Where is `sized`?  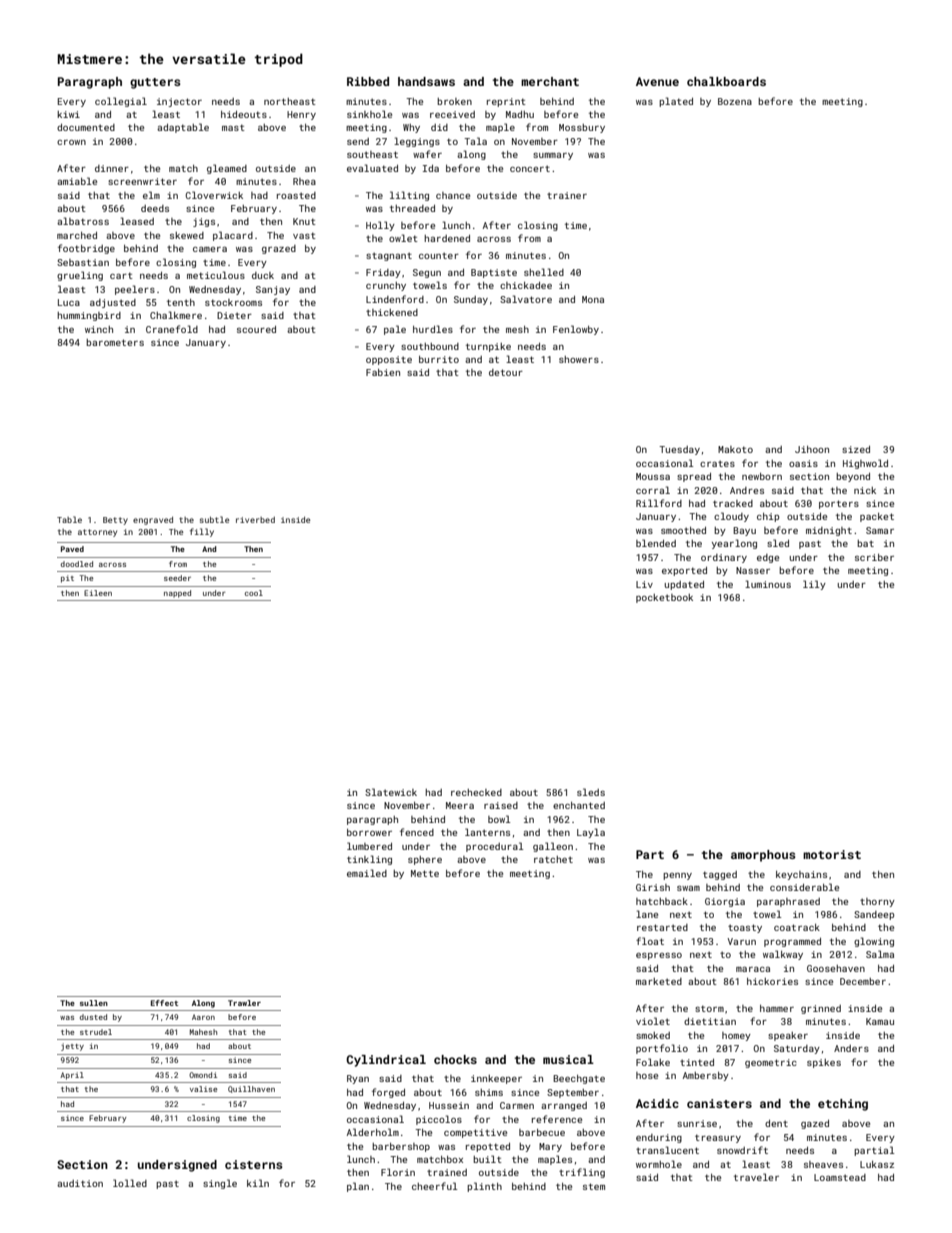 sized is located at coordinates (856, 449).
